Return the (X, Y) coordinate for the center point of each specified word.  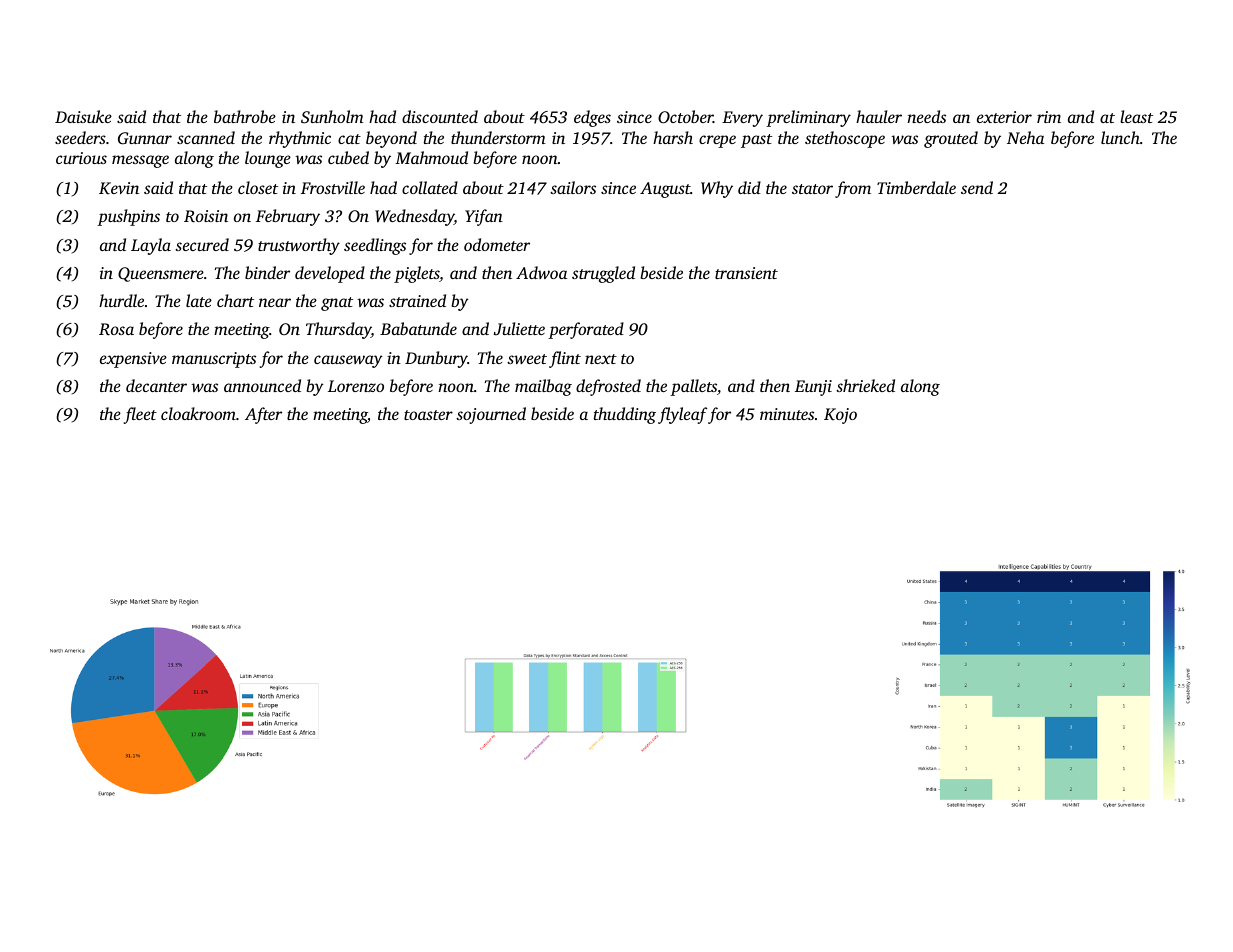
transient (746, 273)
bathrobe (245, 116)
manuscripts (214, 360)
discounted (440, 116)
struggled (603, 274)
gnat (337, 304)
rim (1049, 117)
